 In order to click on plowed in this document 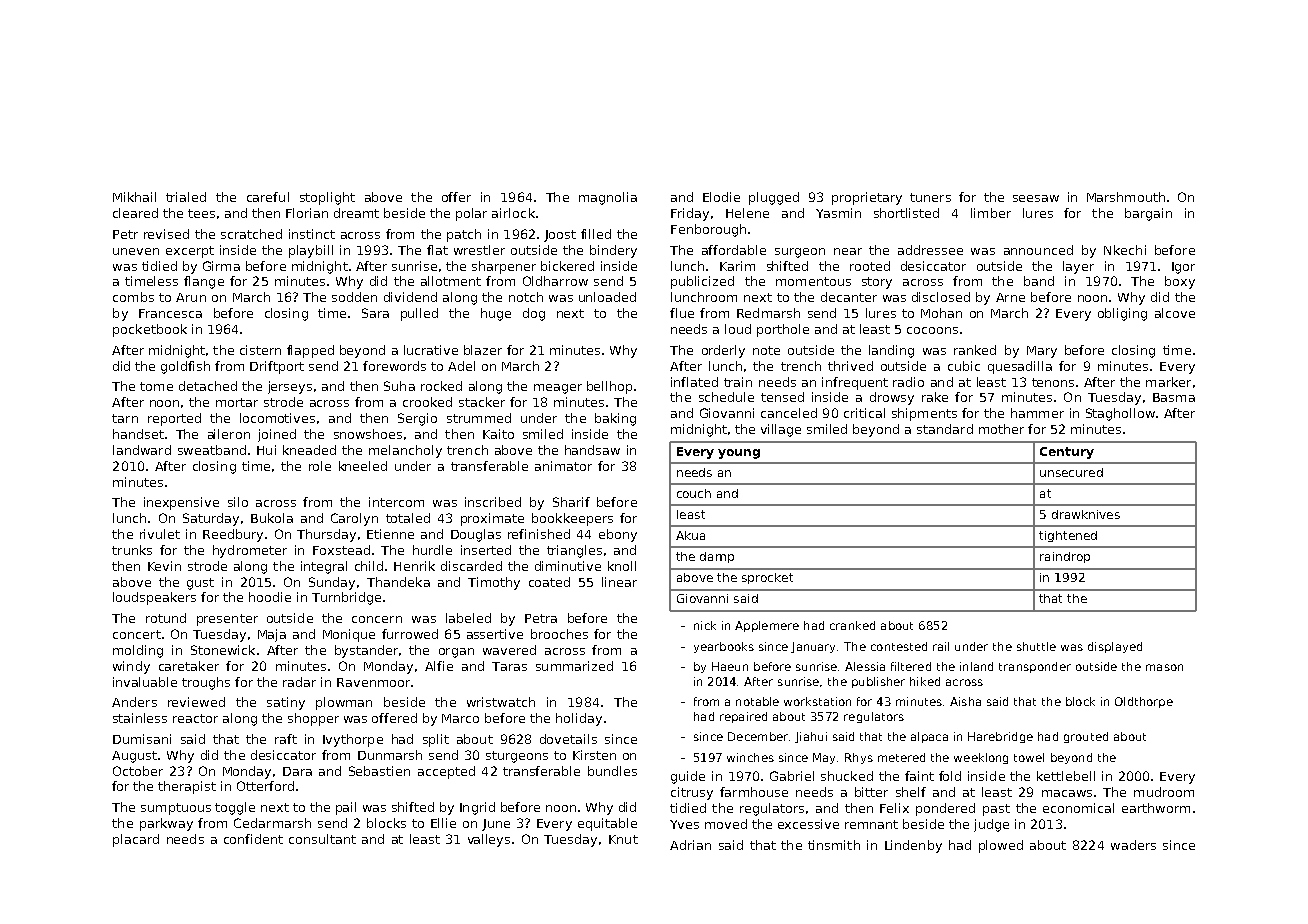, I will do `click(1001, 846)`.
